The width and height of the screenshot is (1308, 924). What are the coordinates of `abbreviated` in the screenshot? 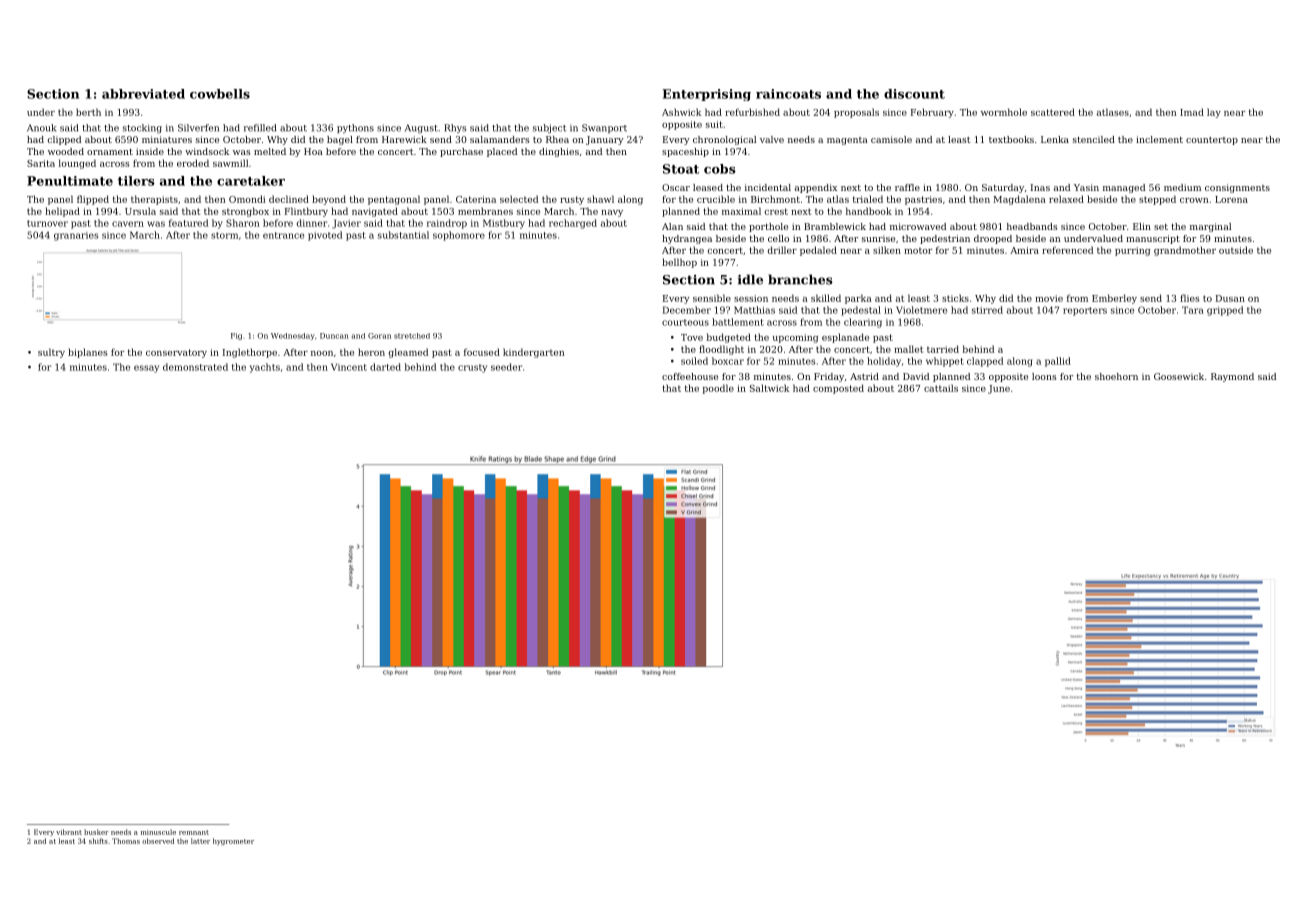 It's located at (143, 94).
